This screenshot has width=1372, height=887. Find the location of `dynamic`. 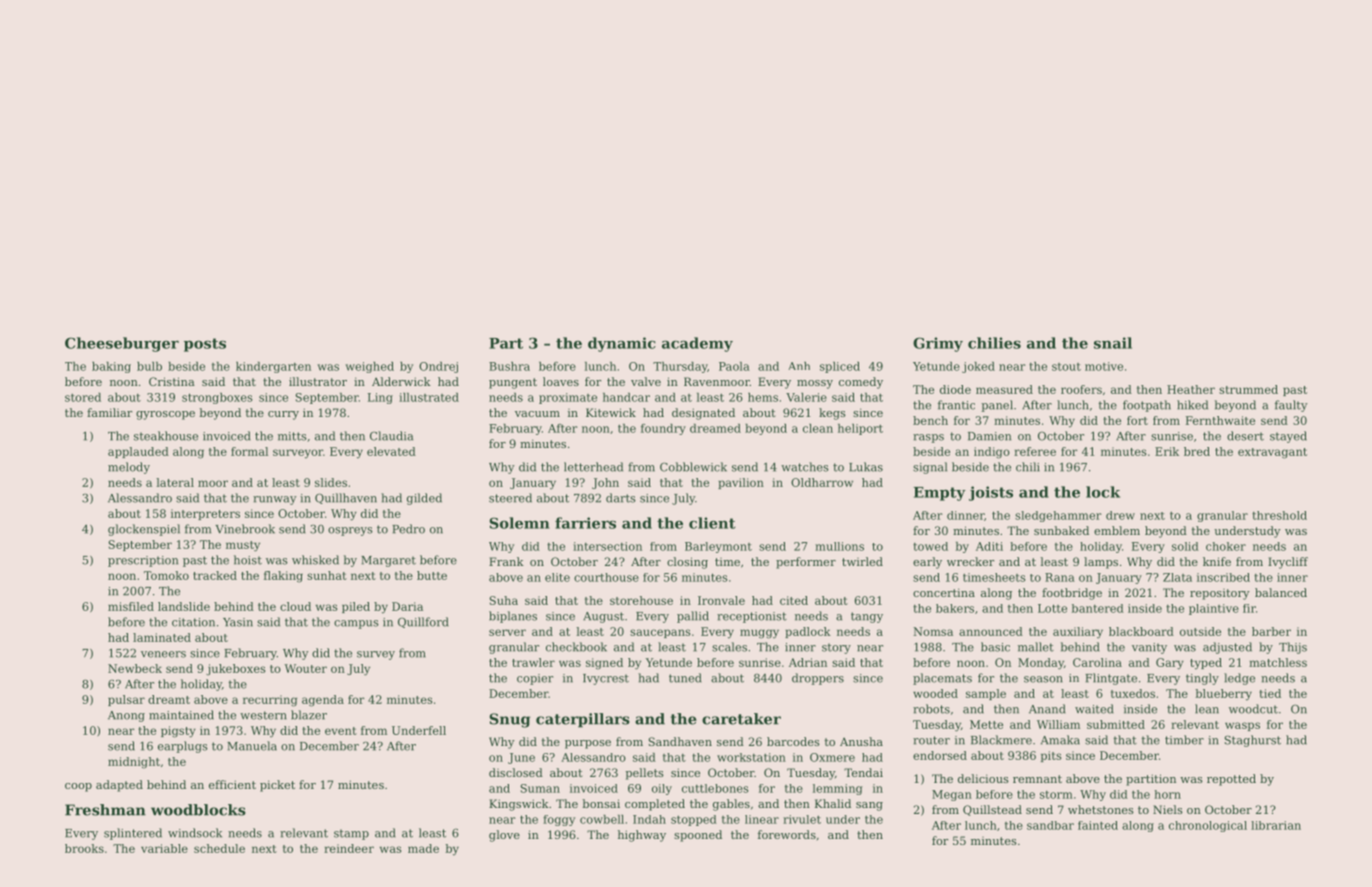

dynamic is located at coordinates (622, 344).
